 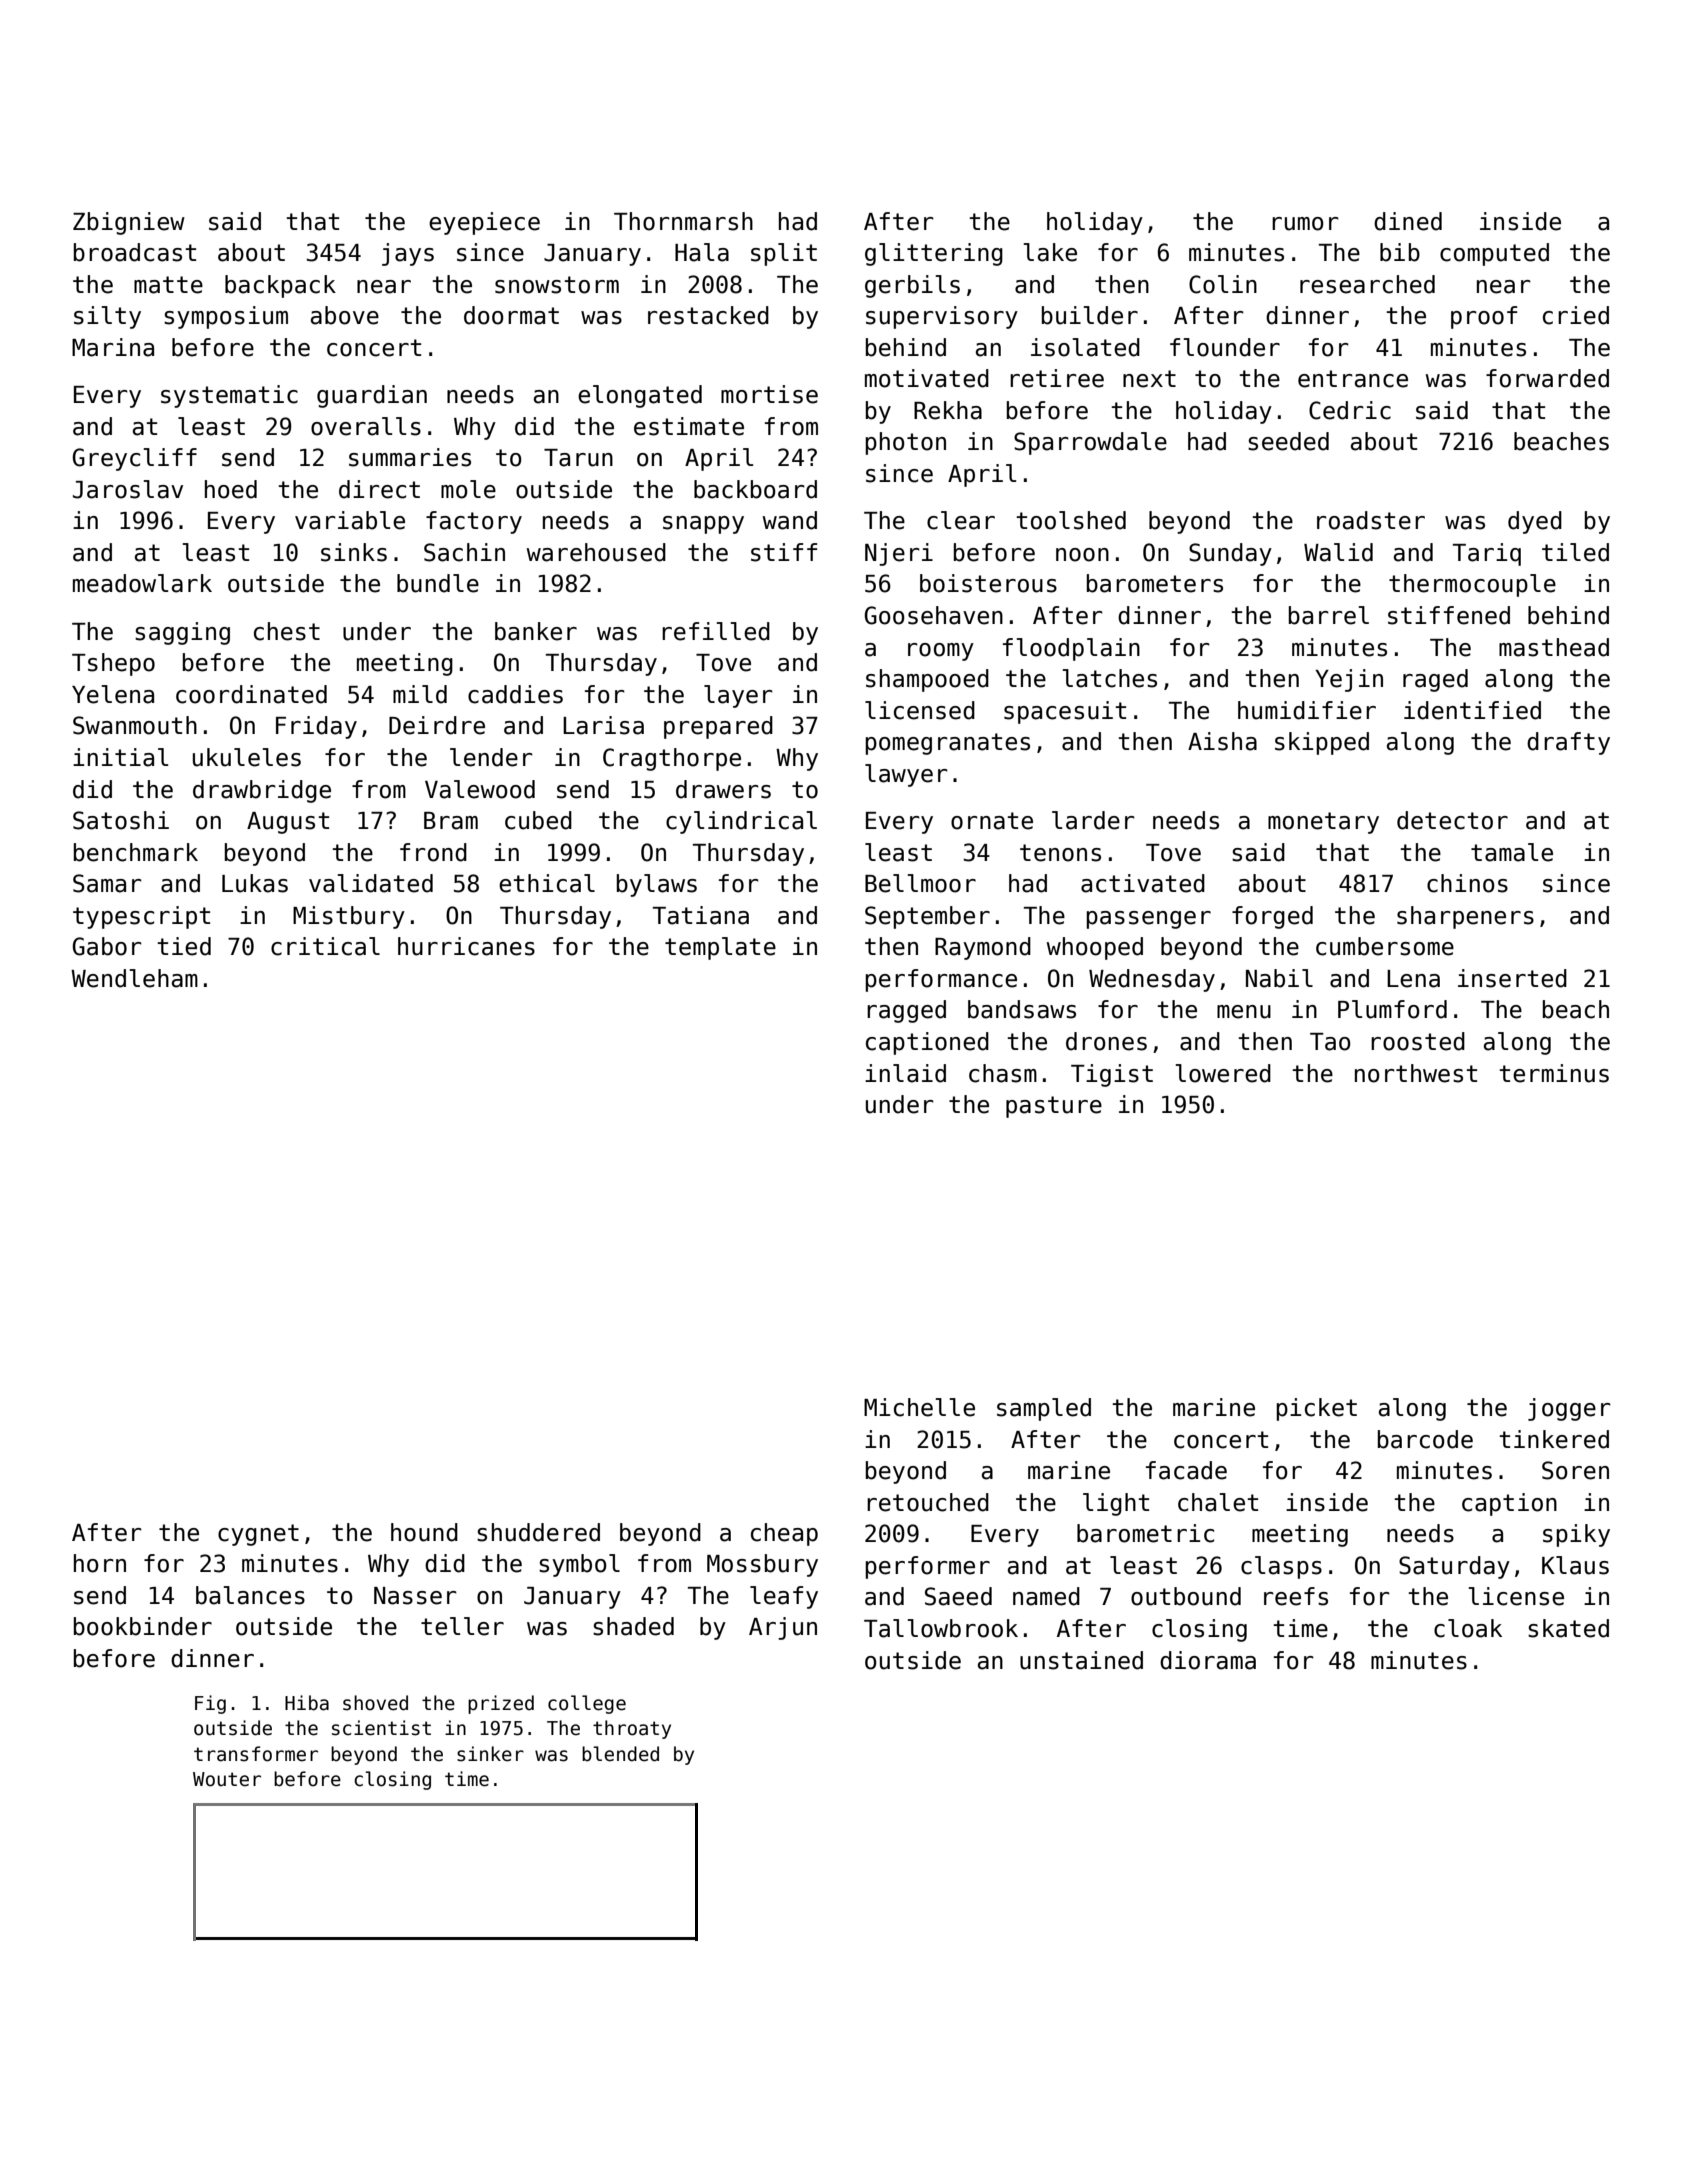 I want to click on isolated, so click(x=1085, y=347).
